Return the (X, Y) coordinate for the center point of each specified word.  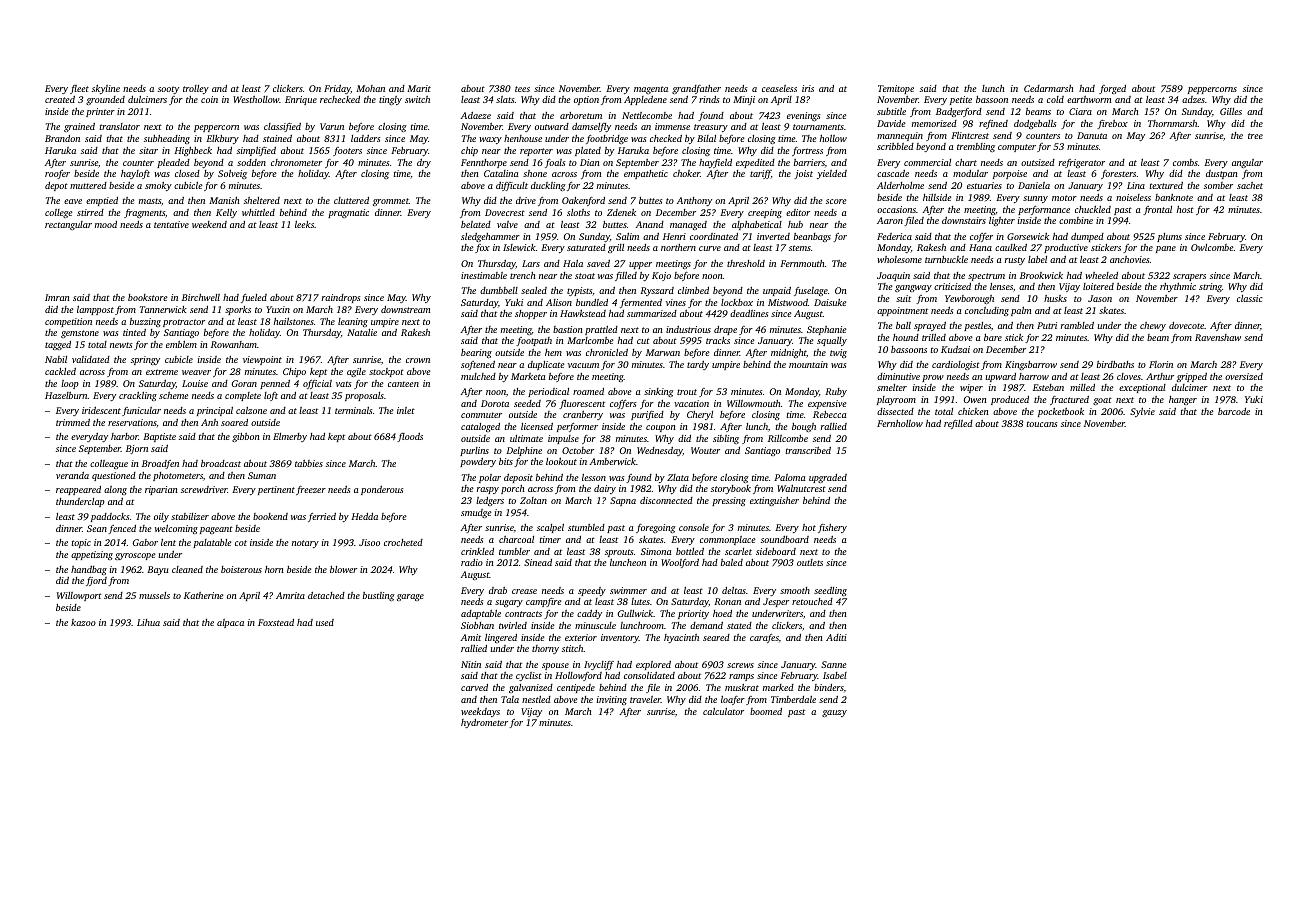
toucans (1042, 424)
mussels (154, 595)
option (586, 100)
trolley (196, 89)
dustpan (1222, 174)
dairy (605, 489)
